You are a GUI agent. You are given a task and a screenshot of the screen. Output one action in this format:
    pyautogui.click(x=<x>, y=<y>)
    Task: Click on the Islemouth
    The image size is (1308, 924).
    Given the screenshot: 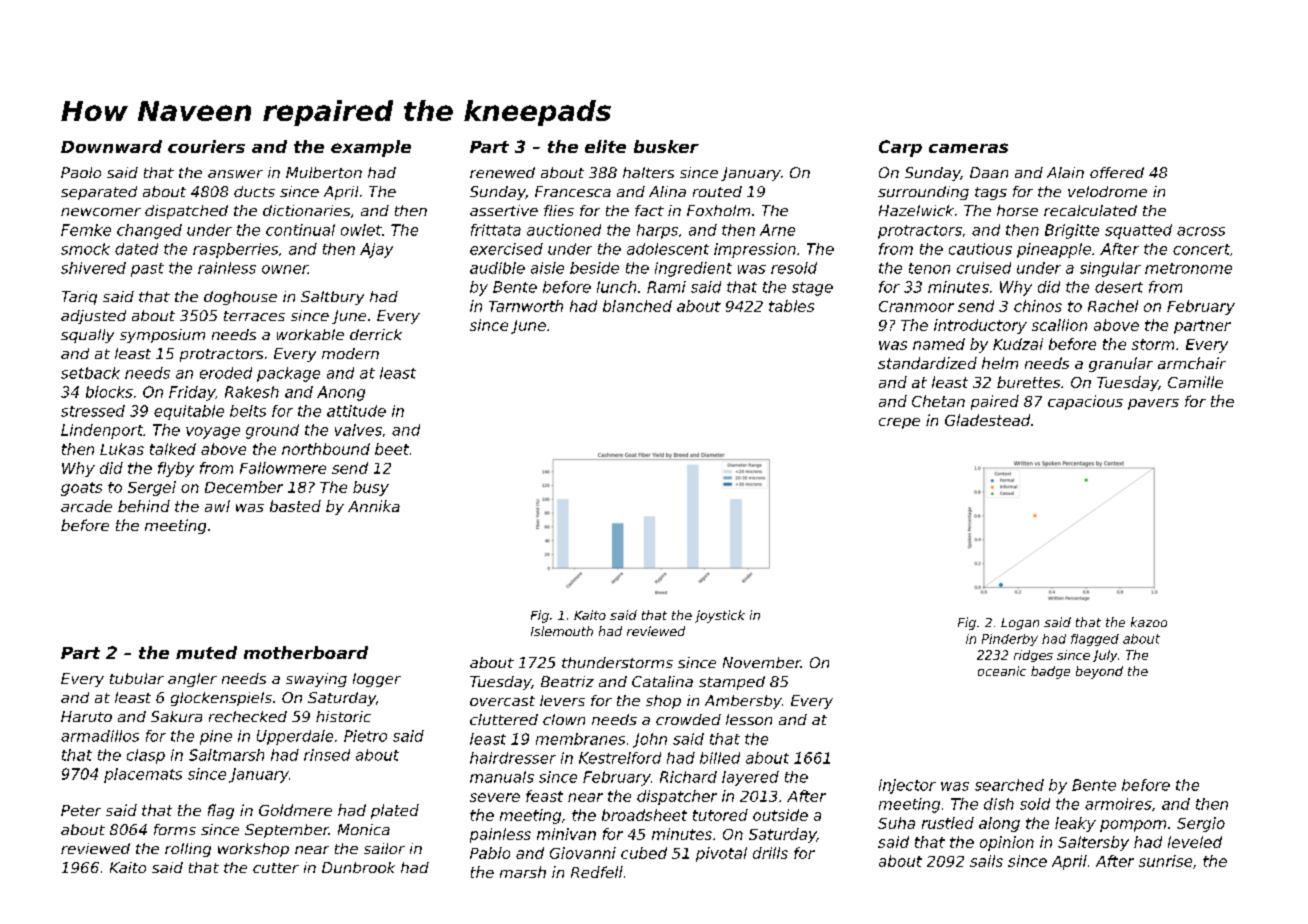 What is the action you would take?
    pyautogui.click(x=562, y=631)
